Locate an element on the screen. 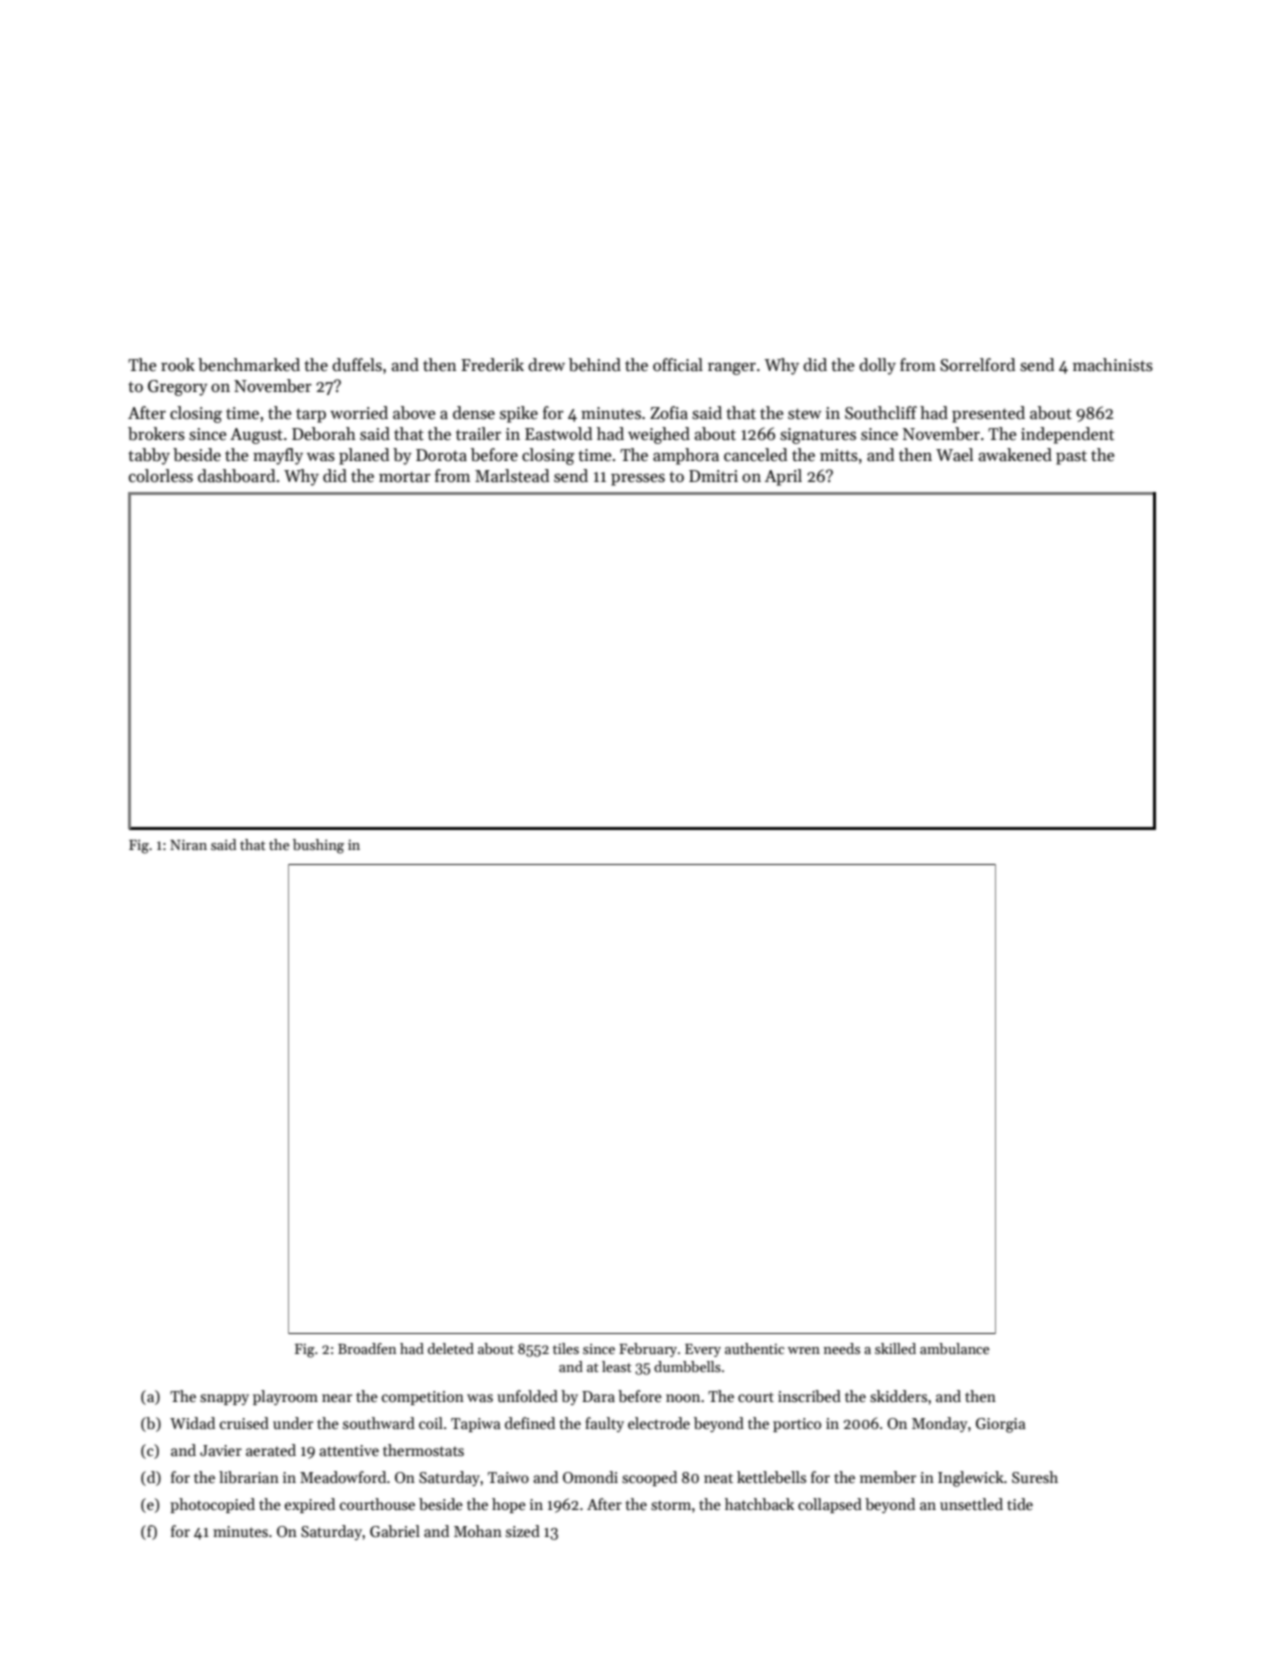 This screenshot has height=1662, width=1284. tiles is located at coordinates (566, 1348).
